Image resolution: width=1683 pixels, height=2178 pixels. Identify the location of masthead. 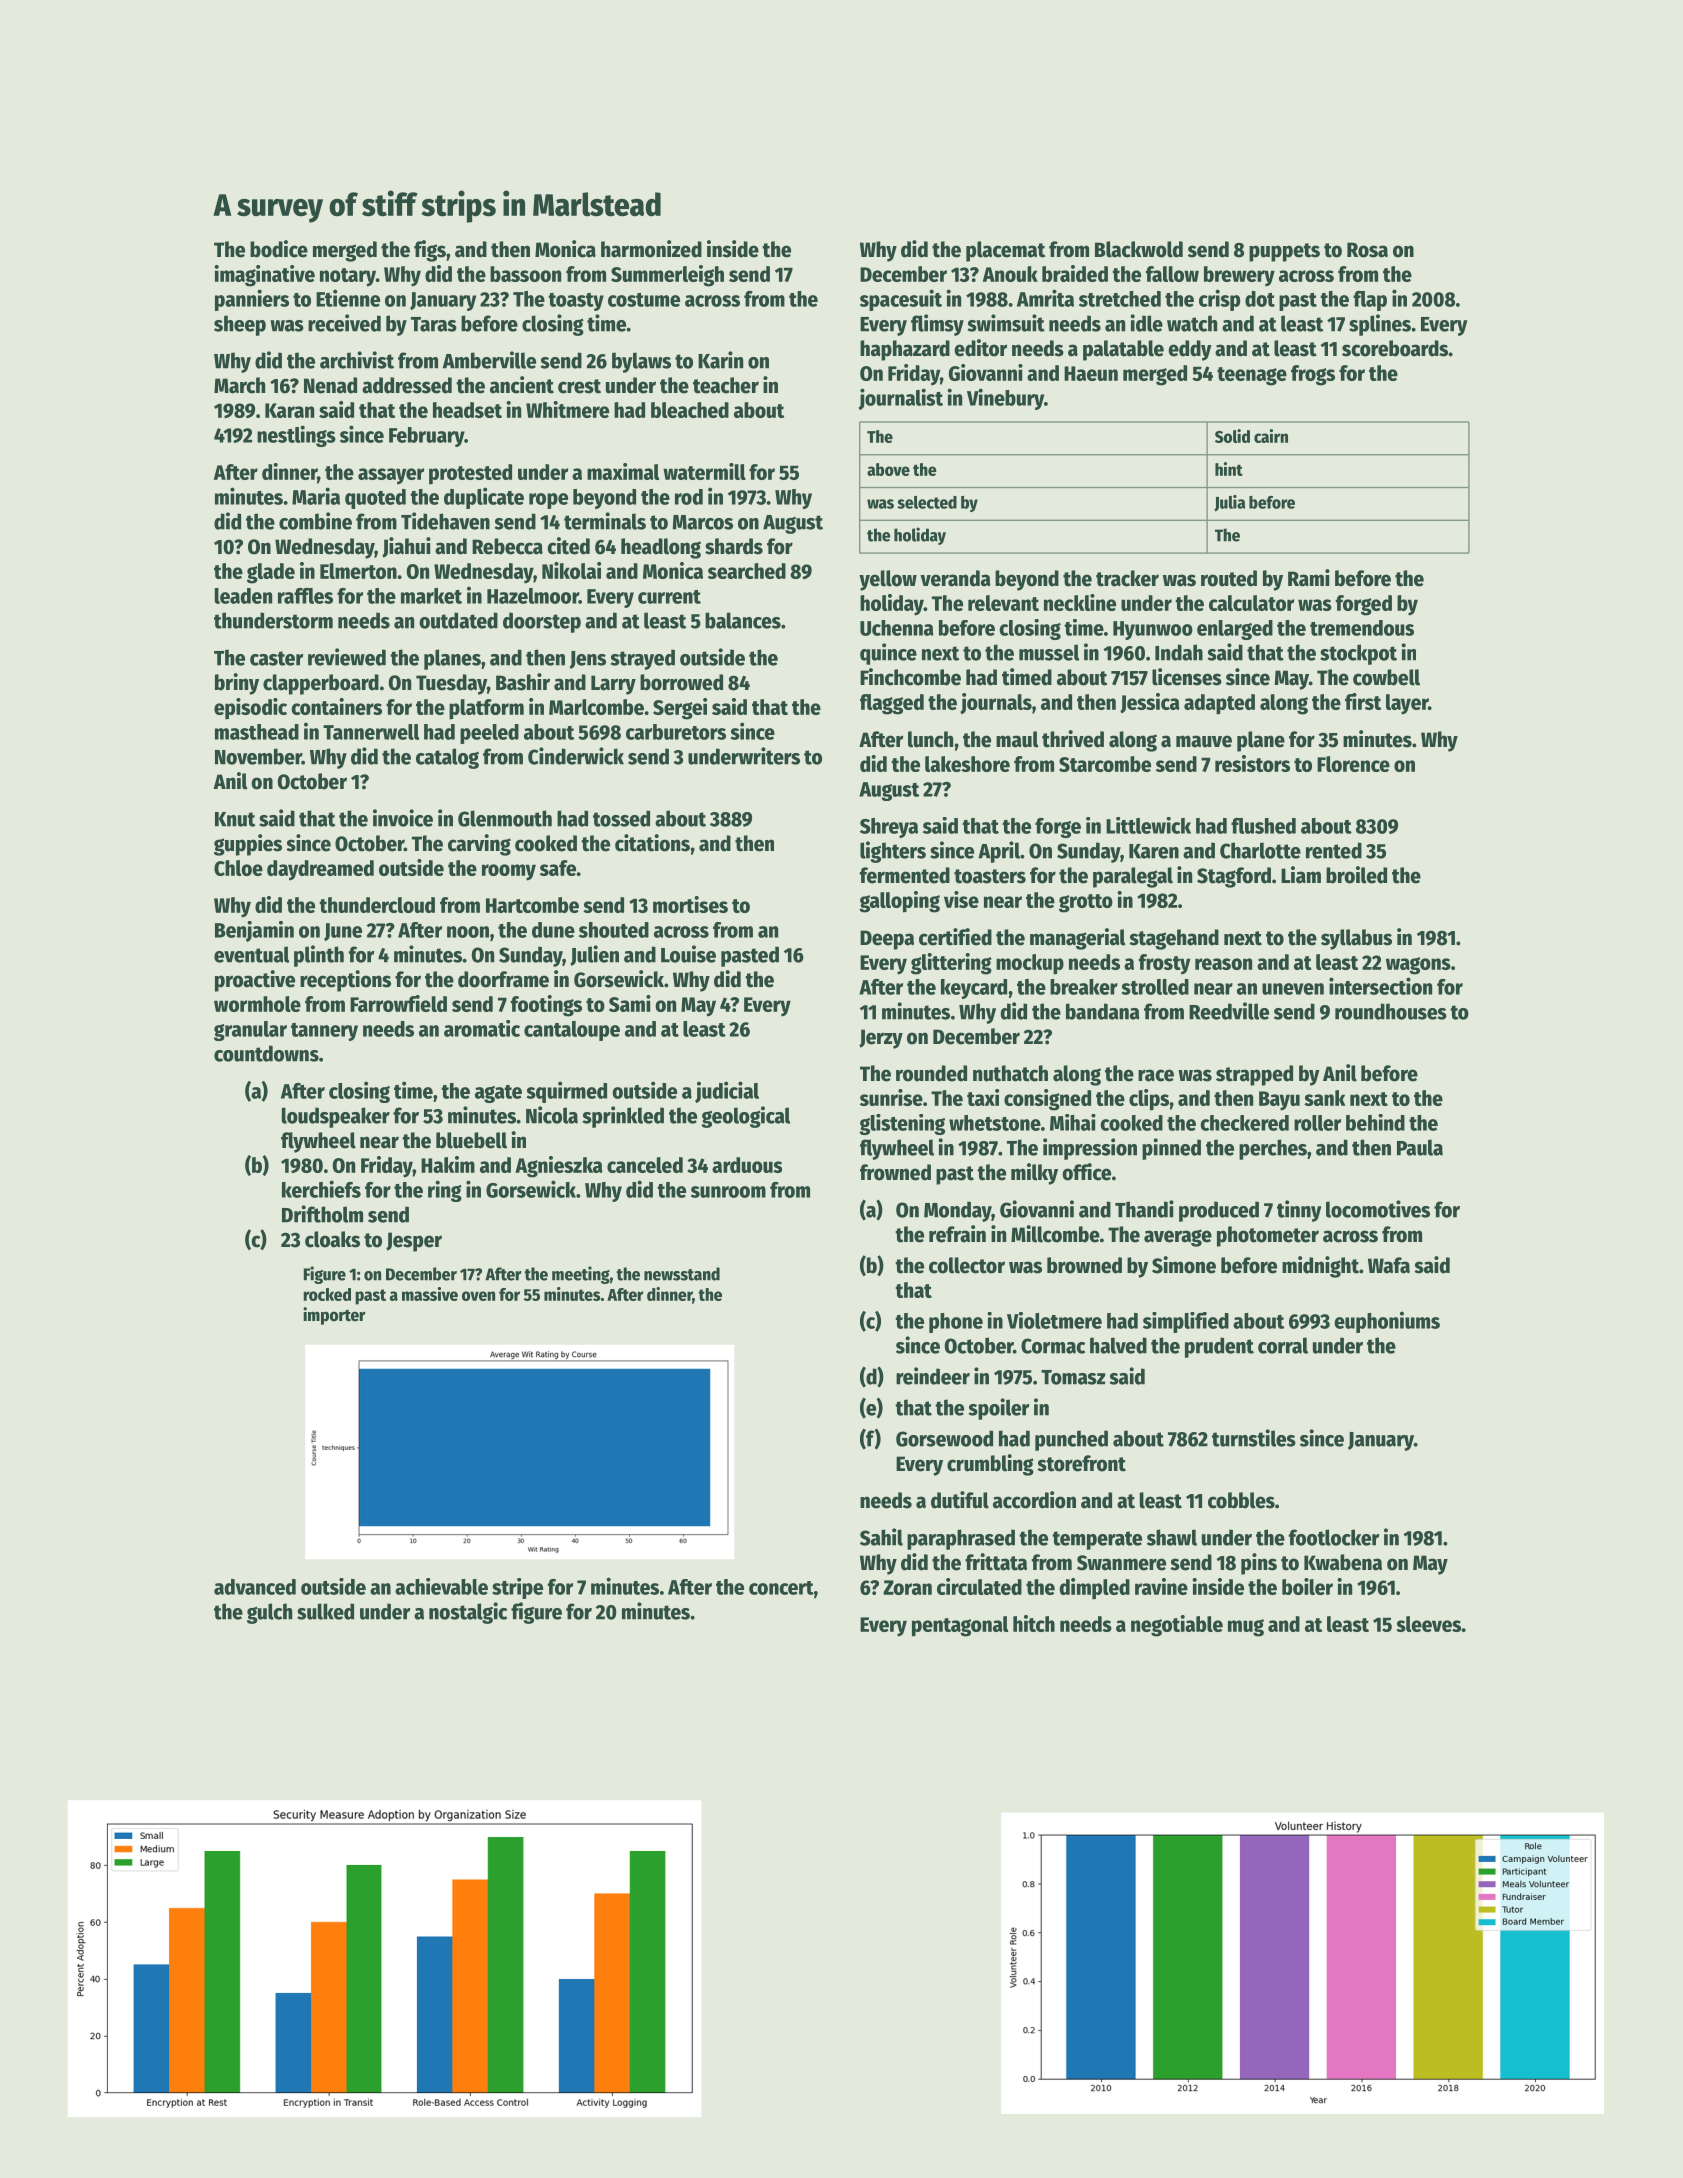
(257, 732).
